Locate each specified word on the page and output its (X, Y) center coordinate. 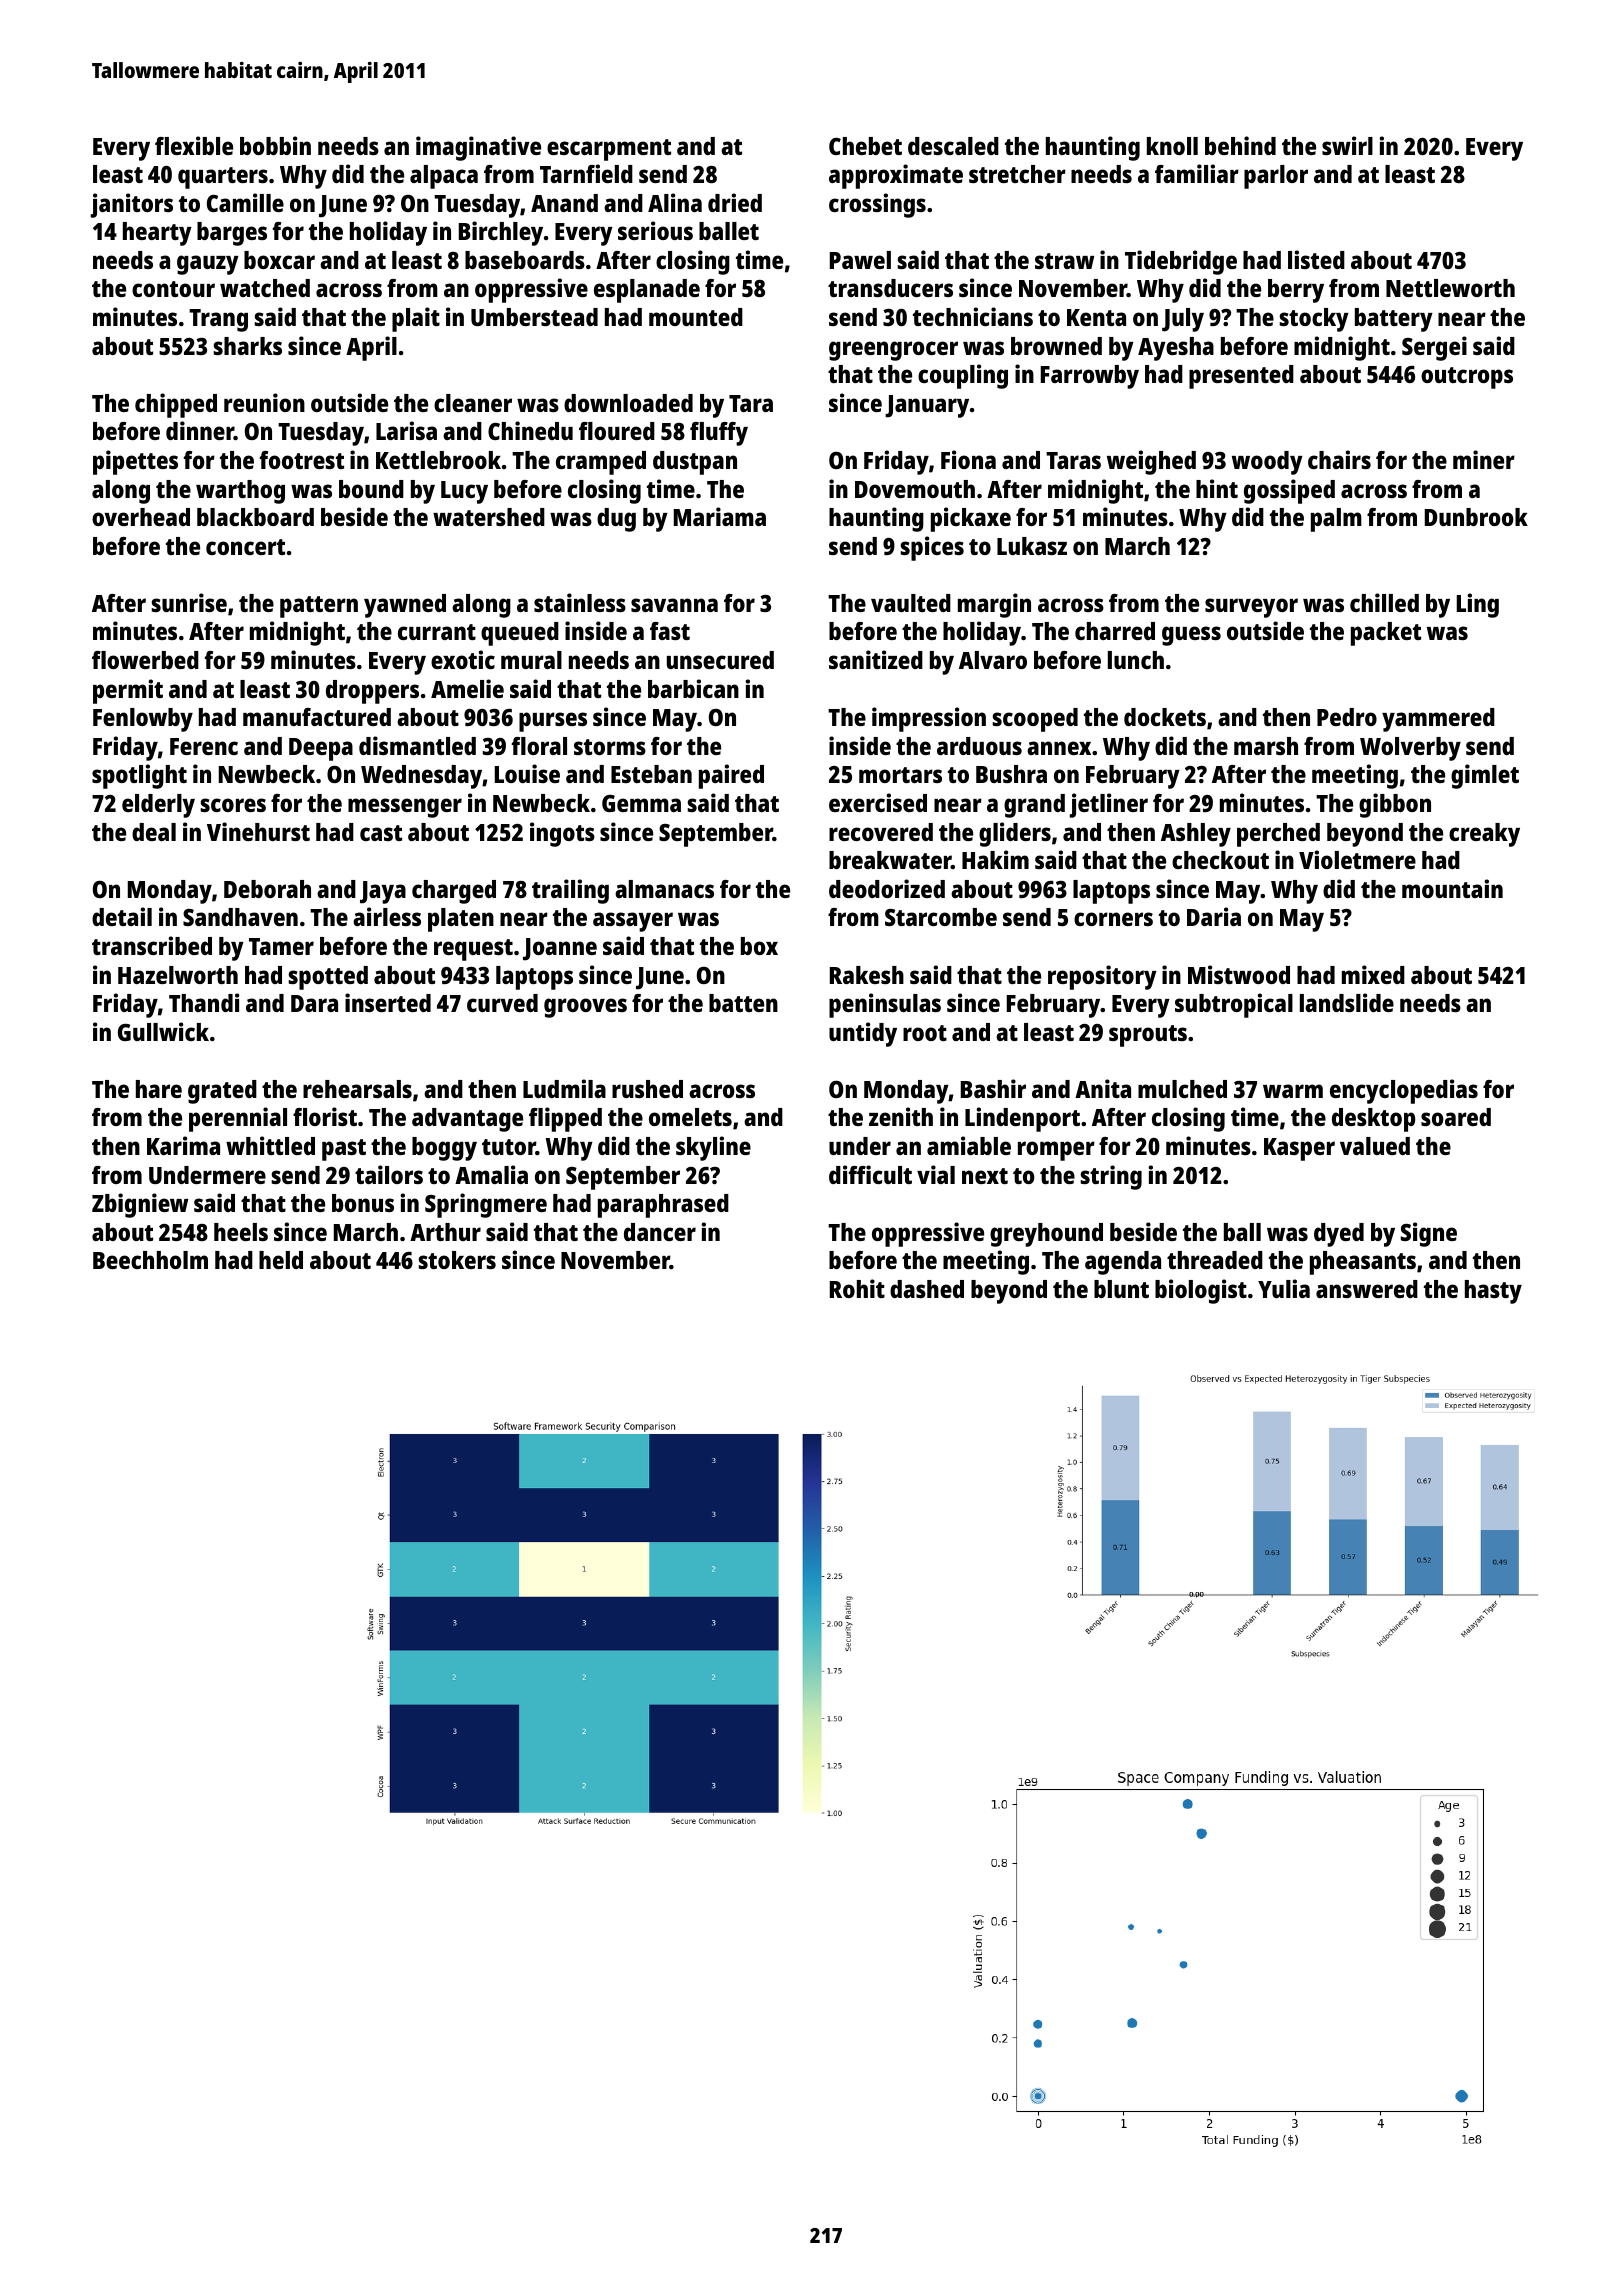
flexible (194, 145)
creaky (1484, 835)
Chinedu (530, 430)
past (344, 1150)
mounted (696, 317)
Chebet (865, 146)
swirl (1347, 145)
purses (553, 722)
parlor (1276, 177)
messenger (405, 808)
